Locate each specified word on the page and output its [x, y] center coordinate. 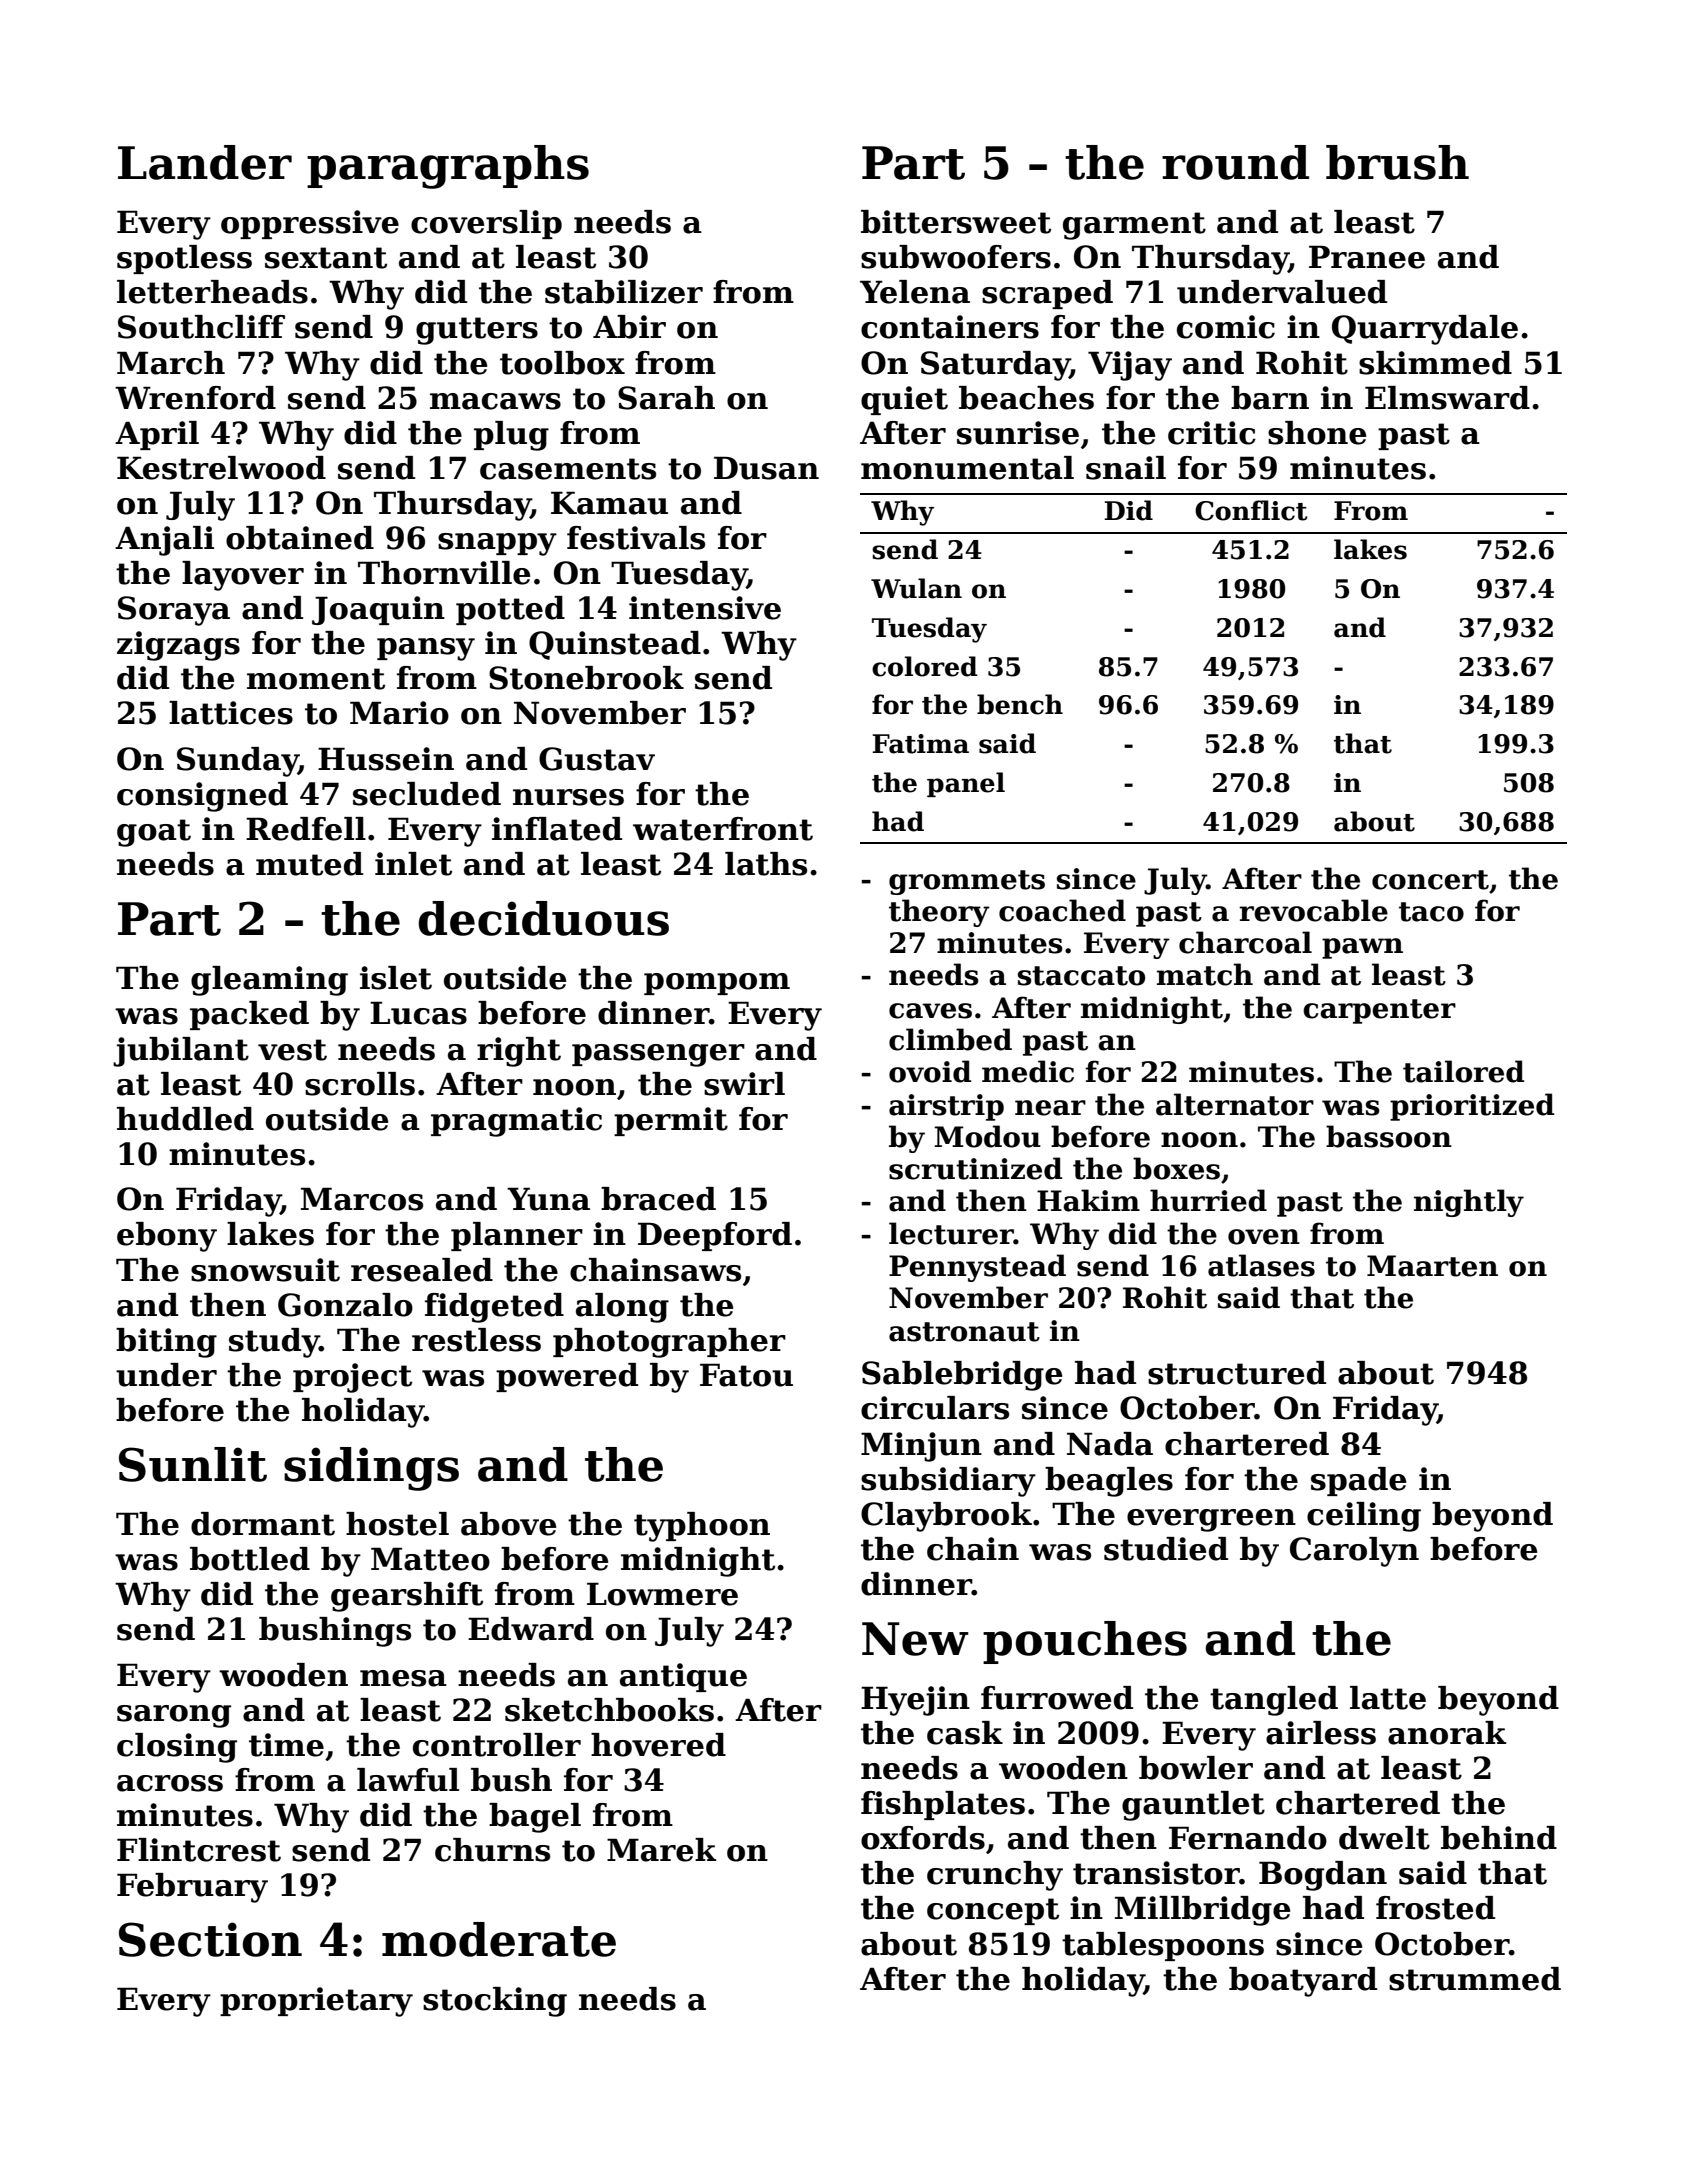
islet [396, 978]
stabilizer [624, 292]
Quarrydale [1425, 330]
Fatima [921, 744]
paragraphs [448, 167]
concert [1430, 880]
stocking [495, 2002]
